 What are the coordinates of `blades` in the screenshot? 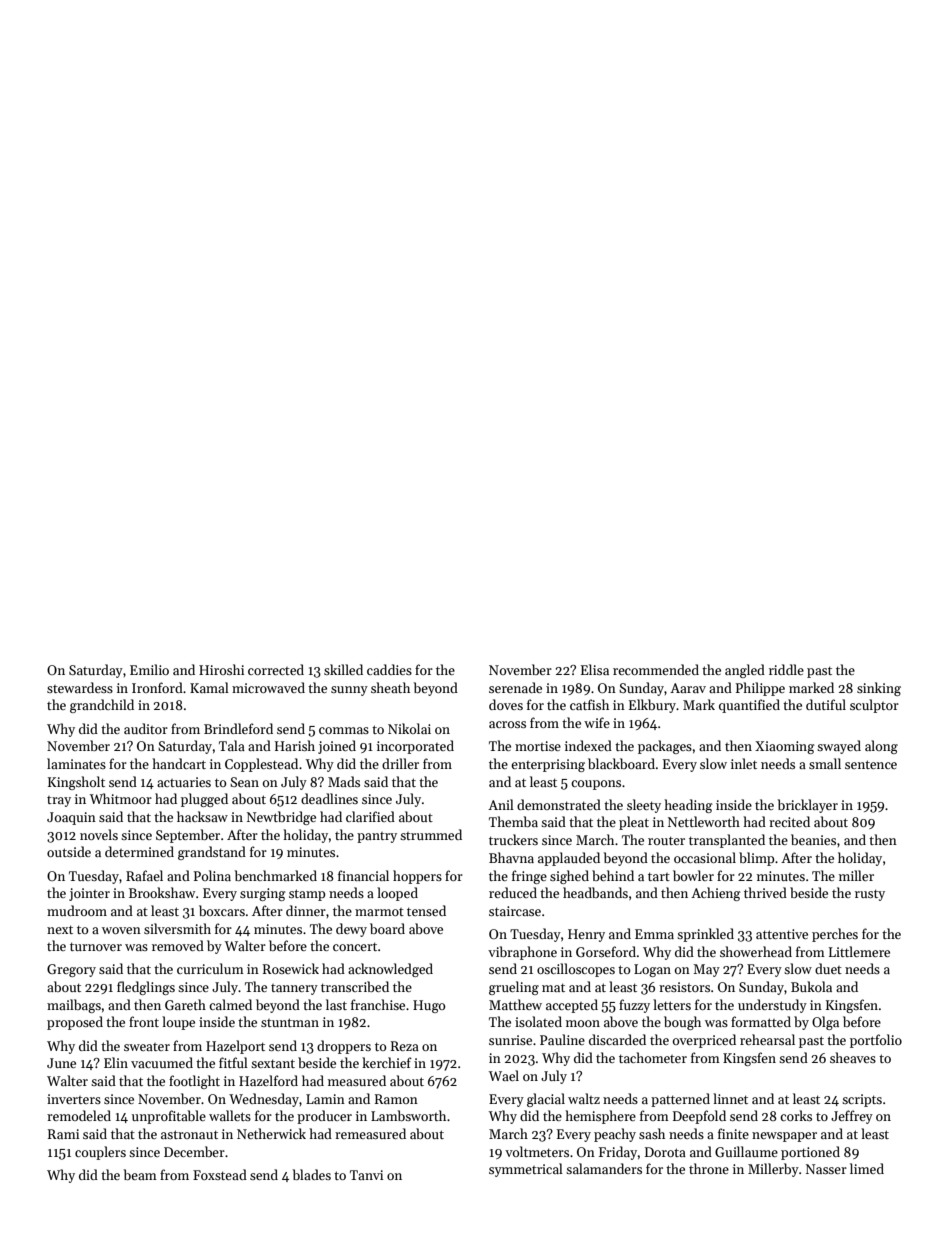 It's located at (312, 1174).
